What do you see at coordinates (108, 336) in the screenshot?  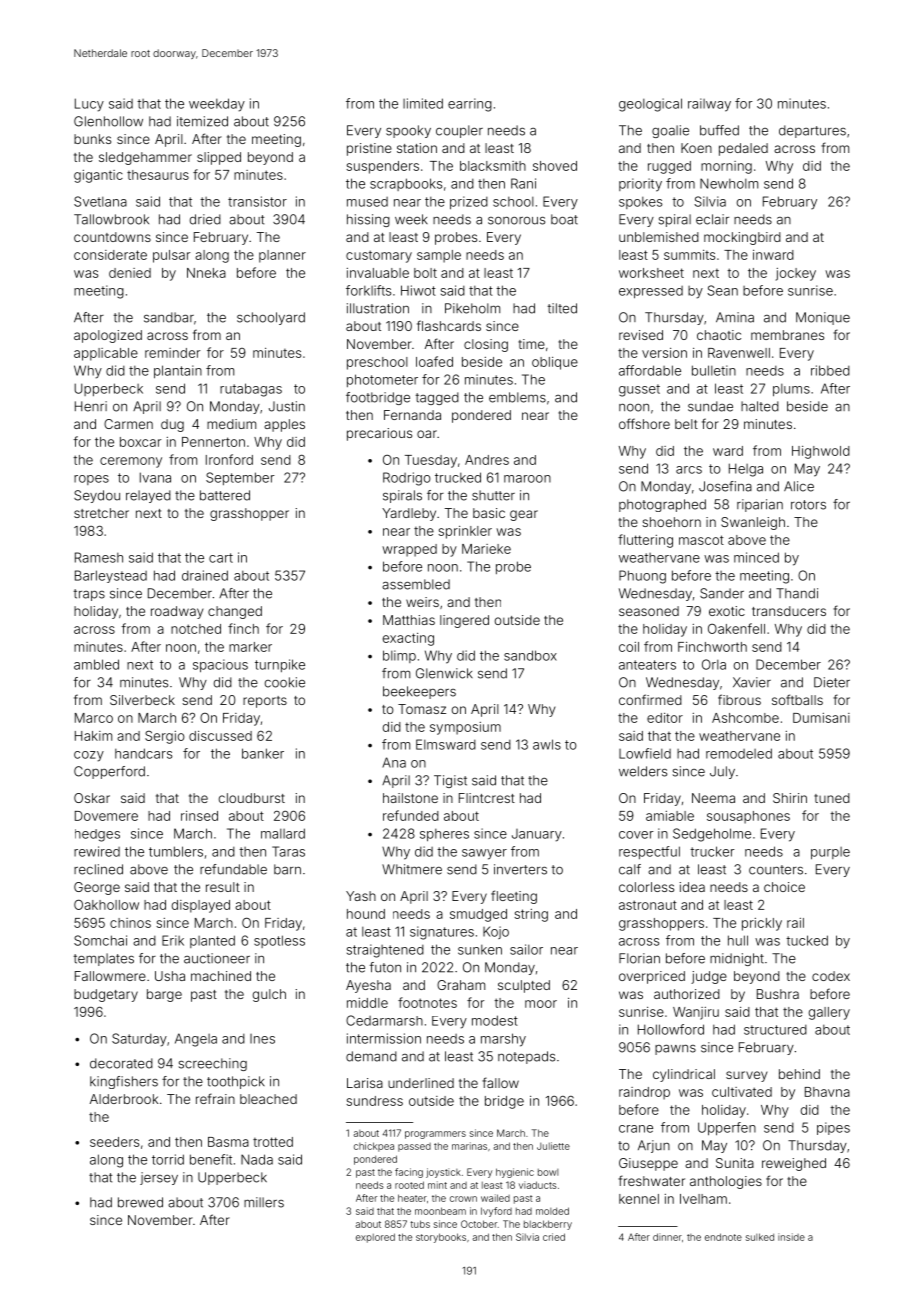 I see `apologized` at bounding box center [108, 336].
